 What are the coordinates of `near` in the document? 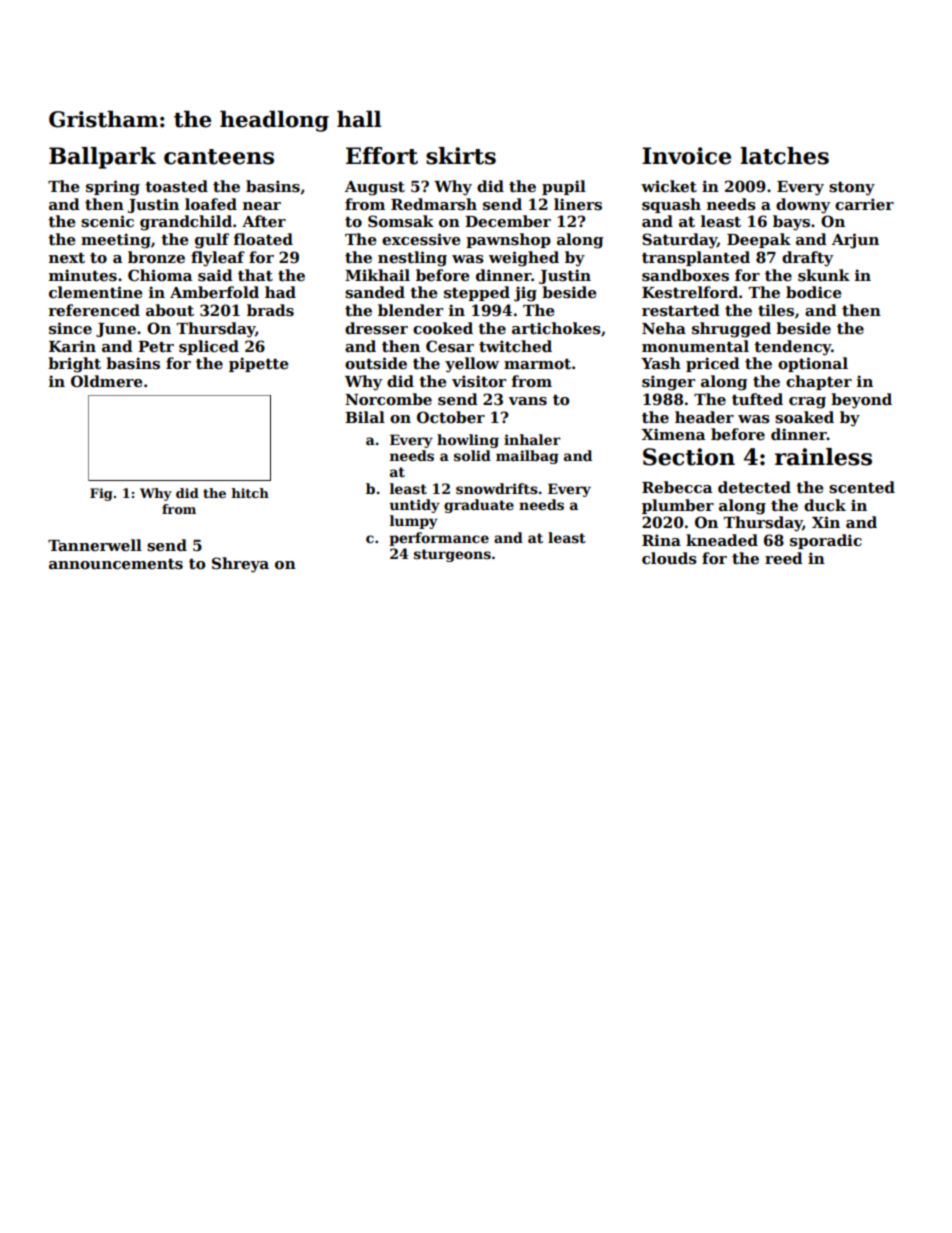 It's located at (262, 206).
